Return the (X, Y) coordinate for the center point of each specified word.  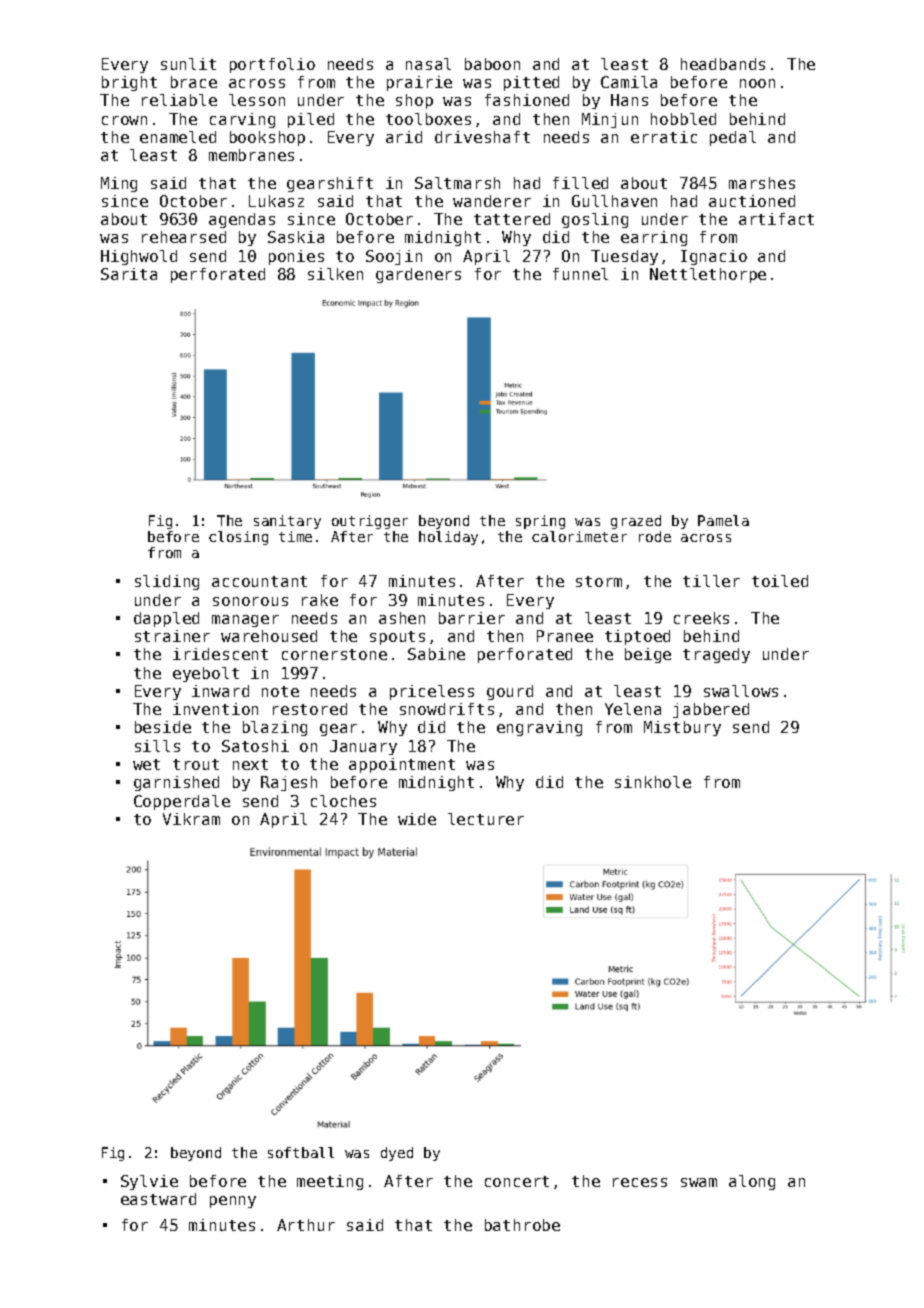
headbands (723, 64)
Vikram (191, 819)
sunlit (188, 64)
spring (540, 522)
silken (335, 274)
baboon (492, 64)
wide (417, 819)
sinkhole (653, 782)
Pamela (723, 520)
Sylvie (149, 1182)
